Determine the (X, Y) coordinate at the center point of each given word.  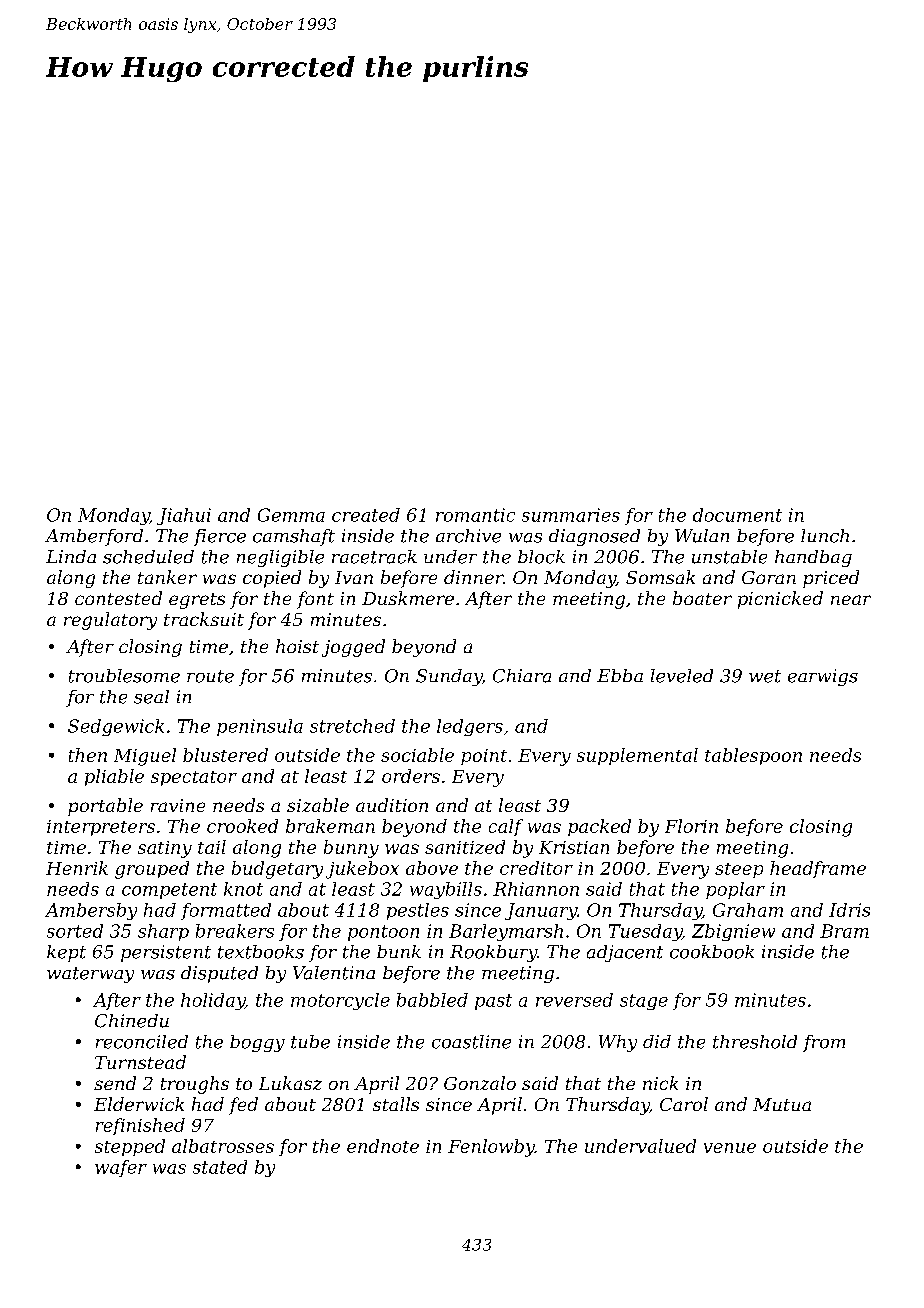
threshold (755, 1042)
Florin (691, 826)
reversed (574, 1000)
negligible (280, 558)
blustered (225, 755)
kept (66, 953)
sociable (417, 755)
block (541, 557)
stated (220, 1167)
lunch (825, 536)
